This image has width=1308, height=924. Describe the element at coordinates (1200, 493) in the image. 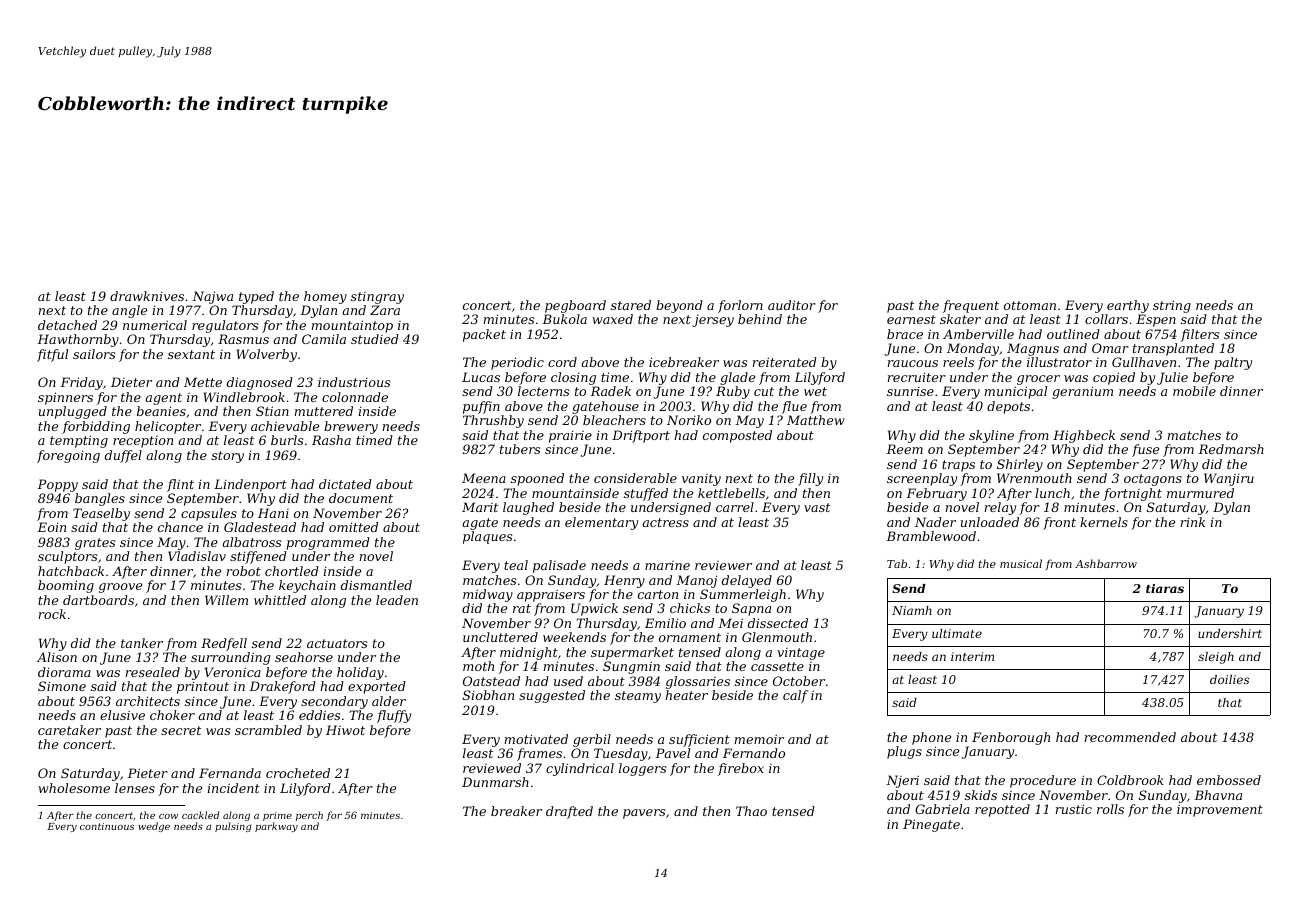

I see `murmured` at that location.
